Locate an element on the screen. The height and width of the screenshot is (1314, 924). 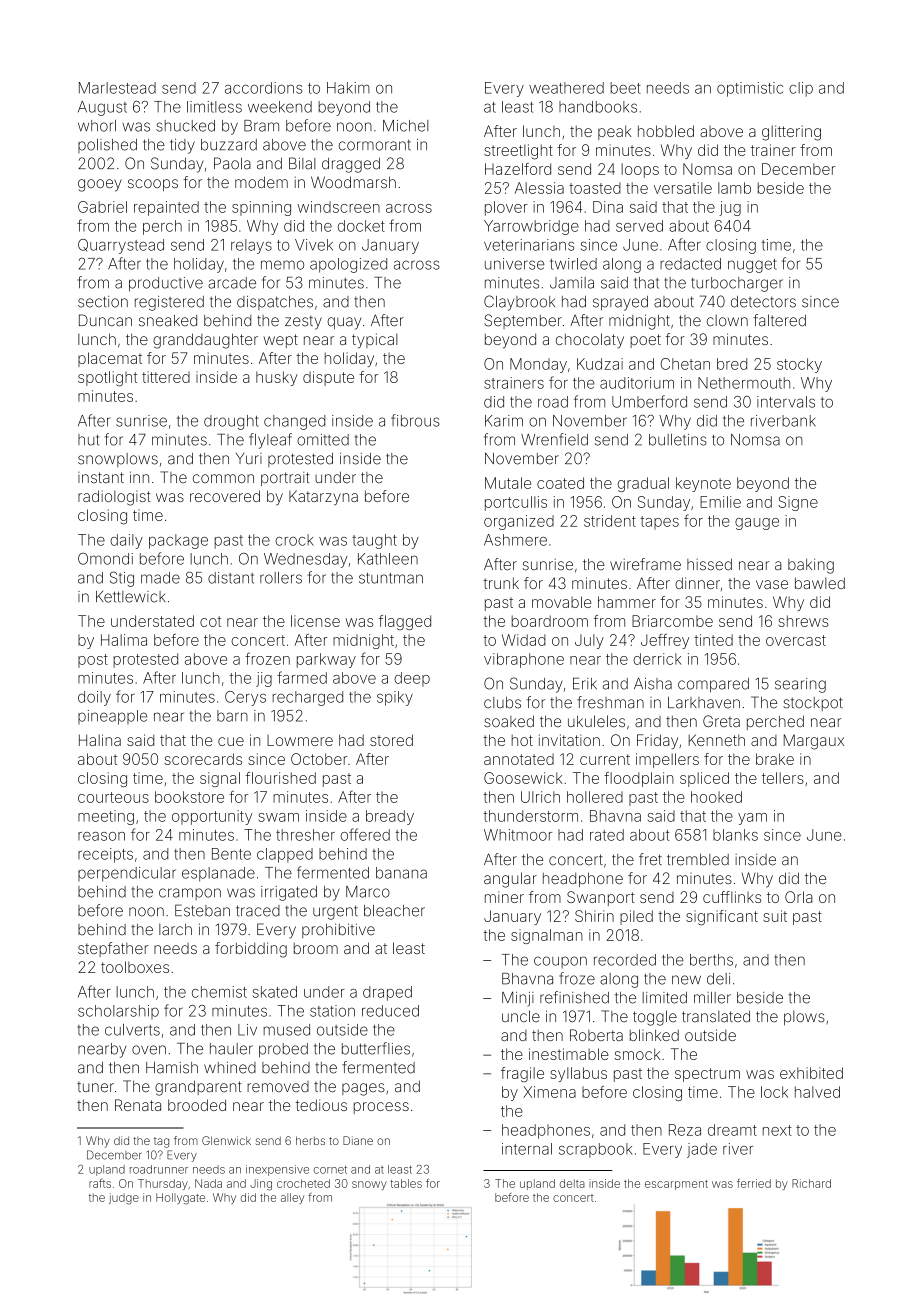
faltered is located at coordinates (779, 320).
